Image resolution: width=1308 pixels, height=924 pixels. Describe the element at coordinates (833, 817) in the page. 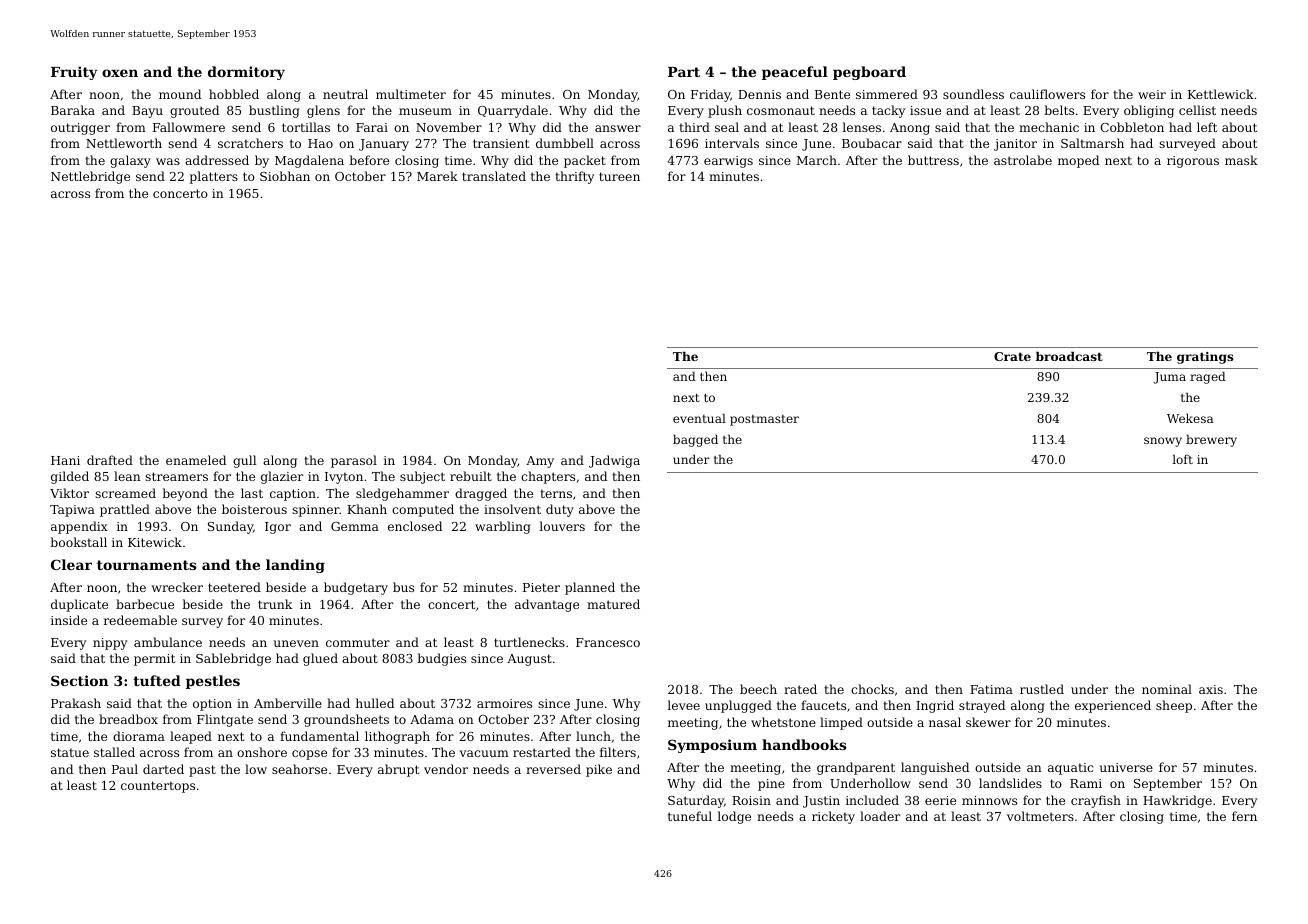

I see `rickety` at that location.
